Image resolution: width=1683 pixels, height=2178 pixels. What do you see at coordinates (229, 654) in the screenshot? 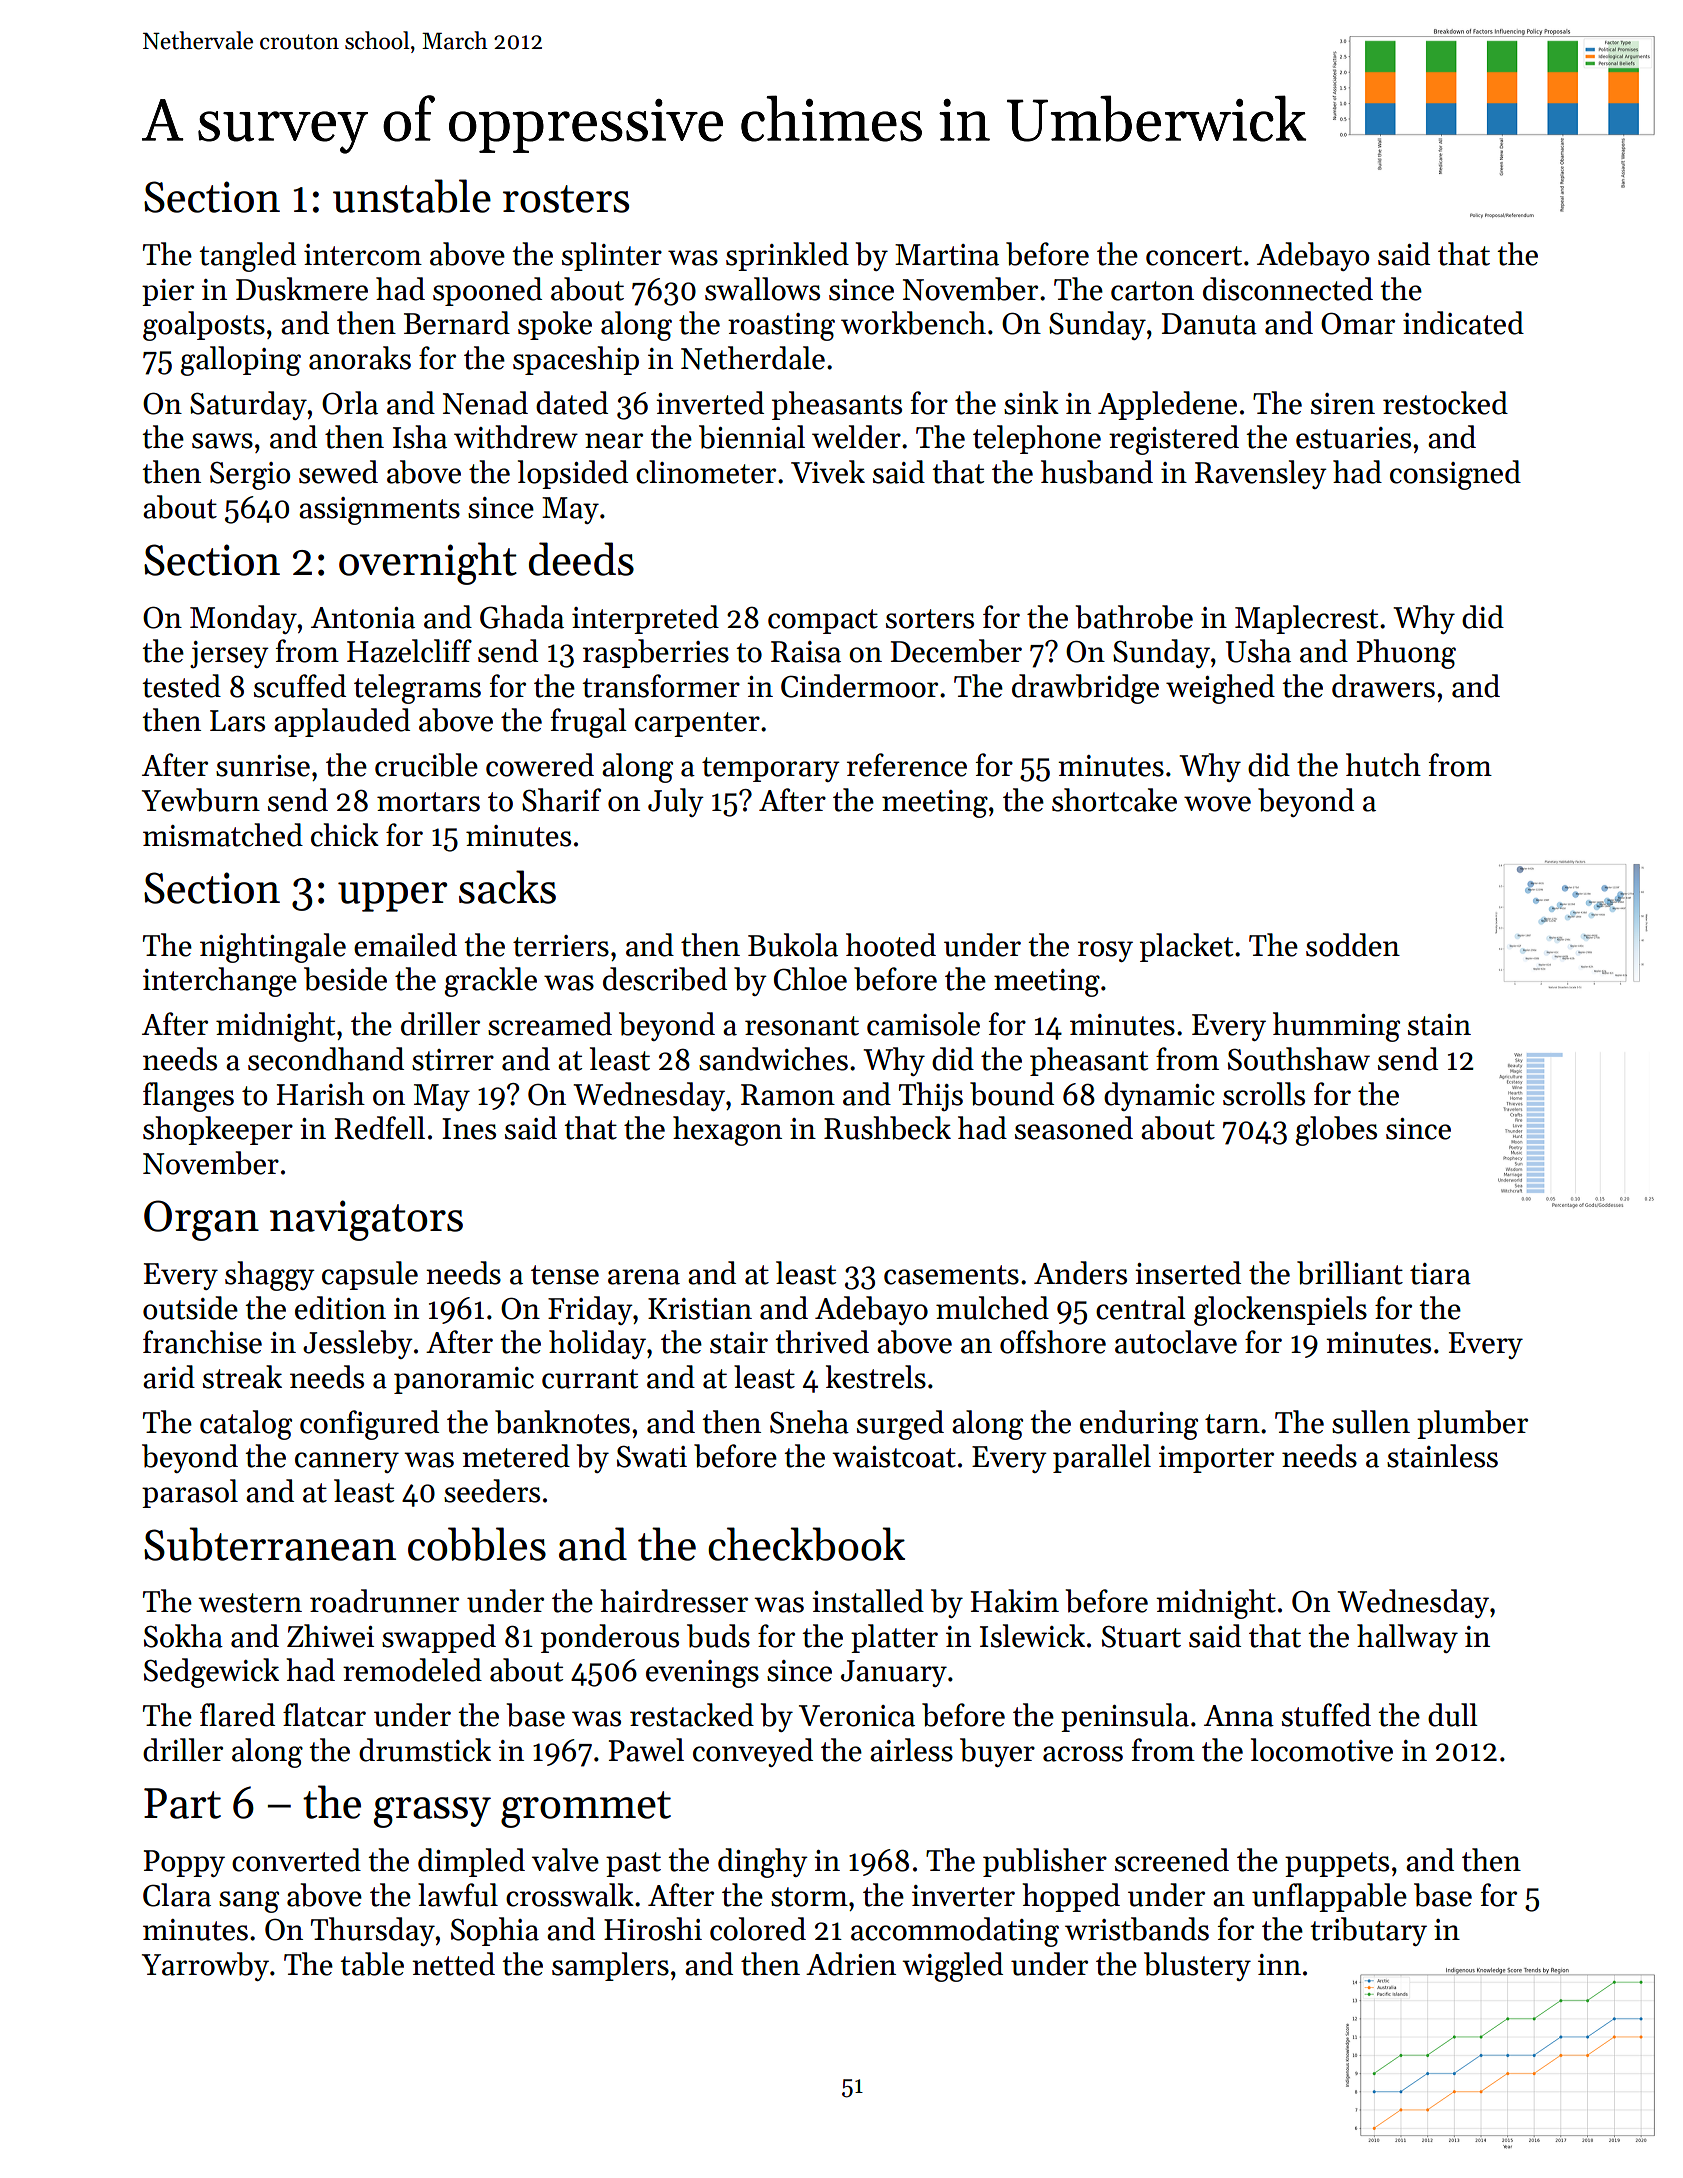
I see `jersey` at bounding box center [229, 654].
